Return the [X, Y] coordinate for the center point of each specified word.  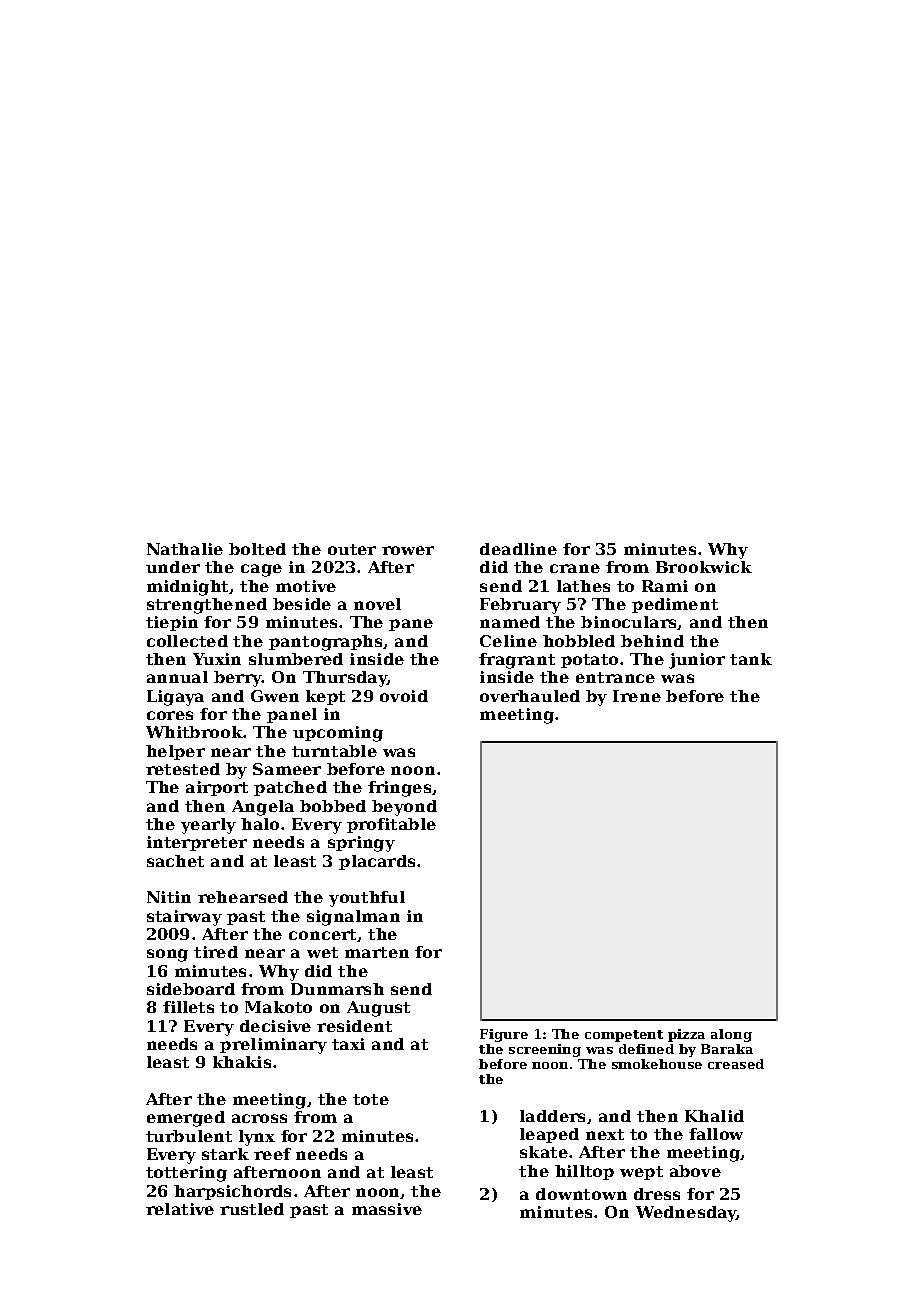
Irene [637, 696]
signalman [353, 918]
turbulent [189, 1136]
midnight [187, 588]
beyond [404, 808]
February [520, 606]
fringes [399, 789]
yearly [208, 826]
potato [589, 661]
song [167, 955]
